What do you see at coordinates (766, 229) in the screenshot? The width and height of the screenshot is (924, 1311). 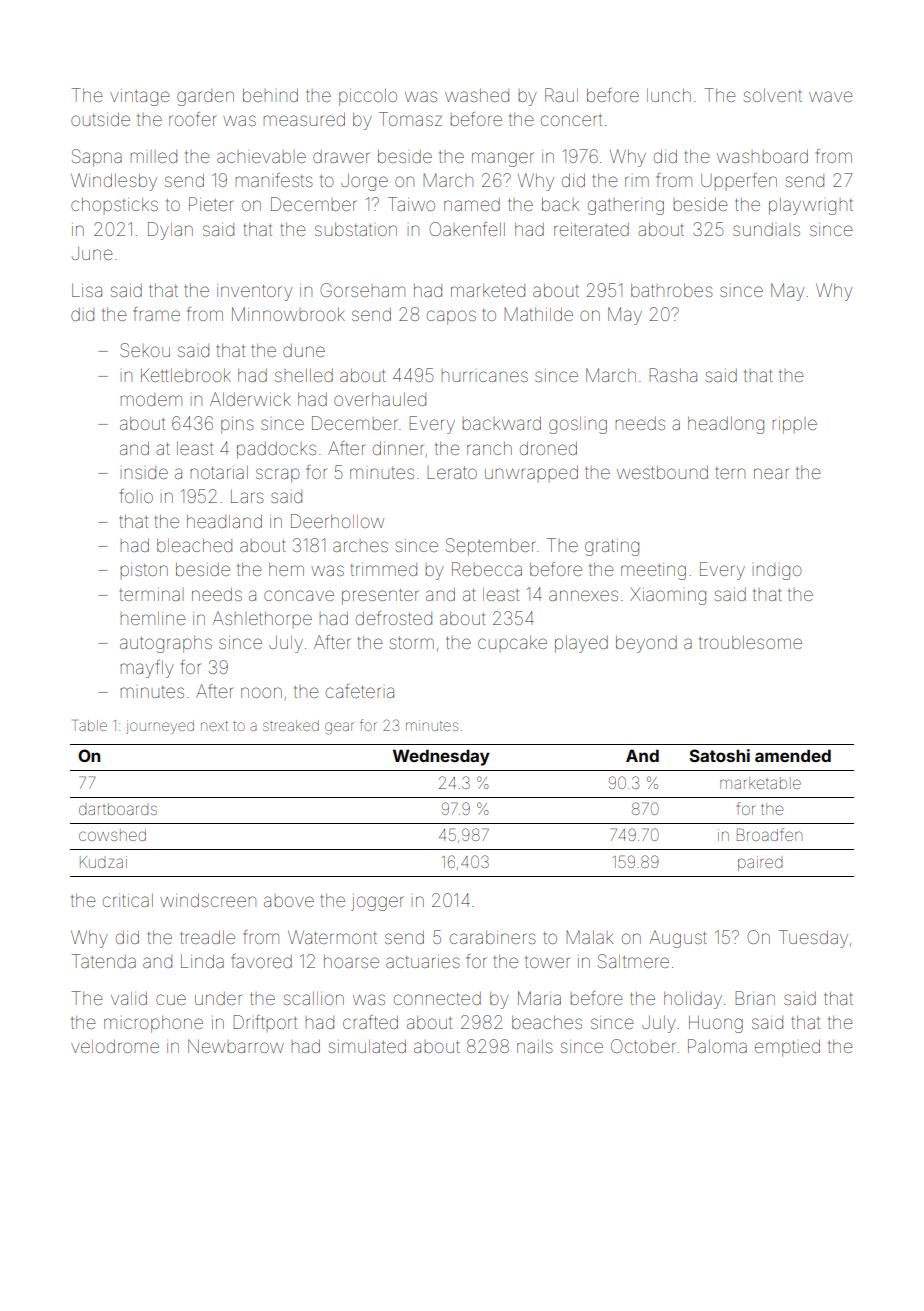 I see `sundials` at bounding box center [766, 229].
